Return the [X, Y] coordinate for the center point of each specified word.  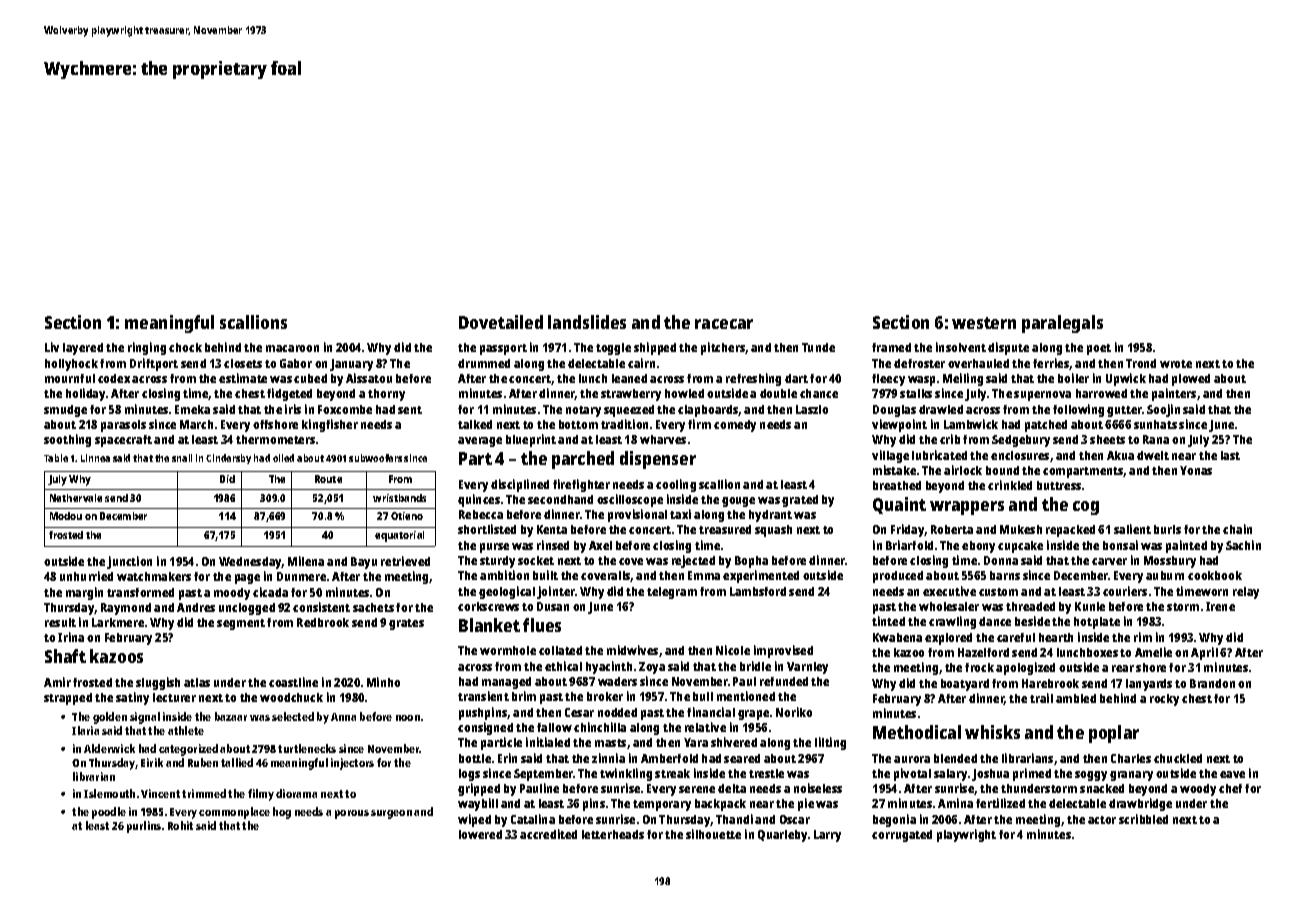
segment [241, 624]
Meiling [963, 379]
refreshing [753, 379]
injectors [352, 764]
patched [1046, 426]
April [1204, 653]
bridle [755, 666]
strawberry [631, 395]
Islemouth [109, 793]
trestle [766, 773]
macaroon [292, 348]
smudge [65, 411]
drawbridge [1140, 804]
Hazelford [983, 652]
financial [711, 712]
